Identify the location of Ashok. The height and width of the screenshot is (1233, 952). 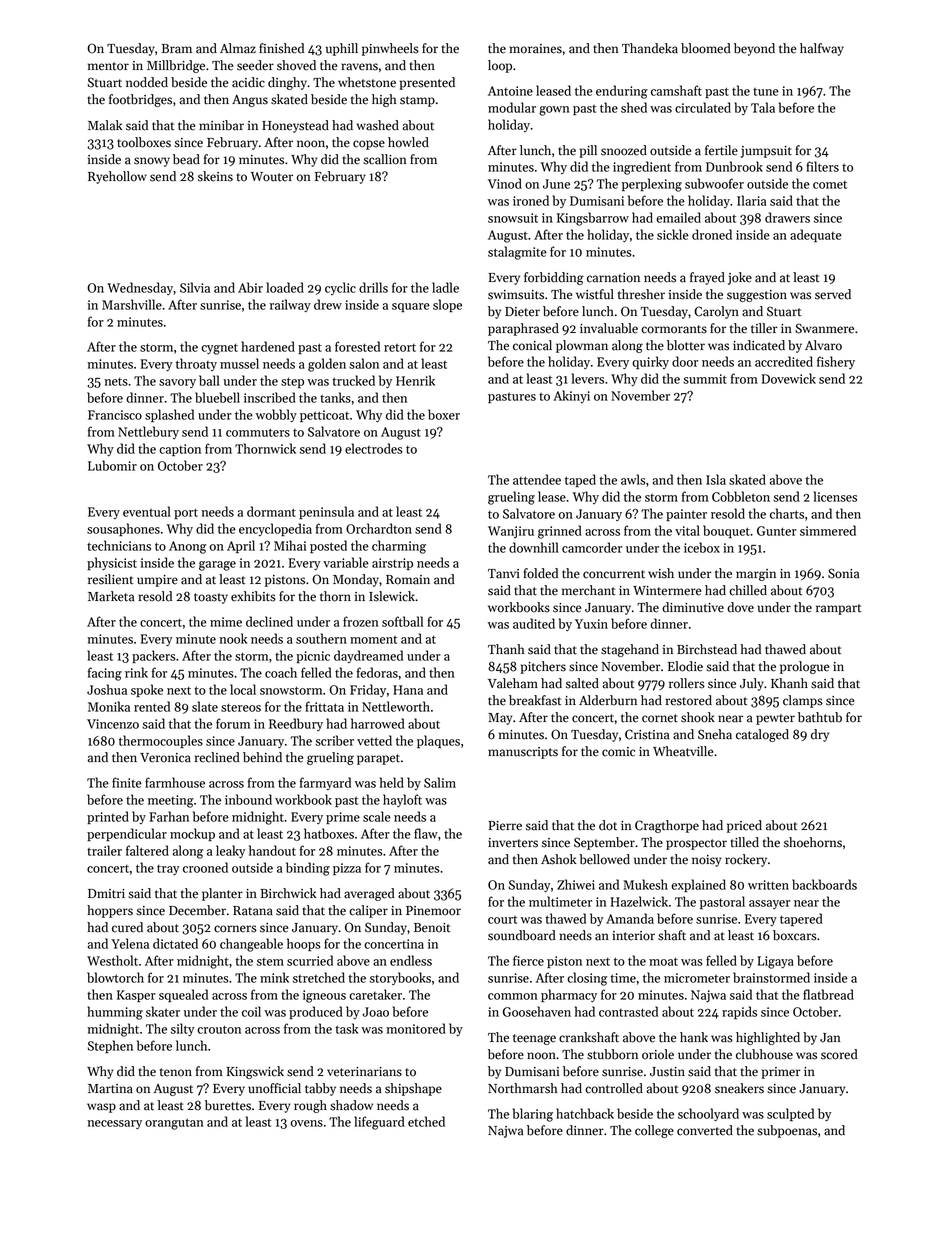
(559, 859).
